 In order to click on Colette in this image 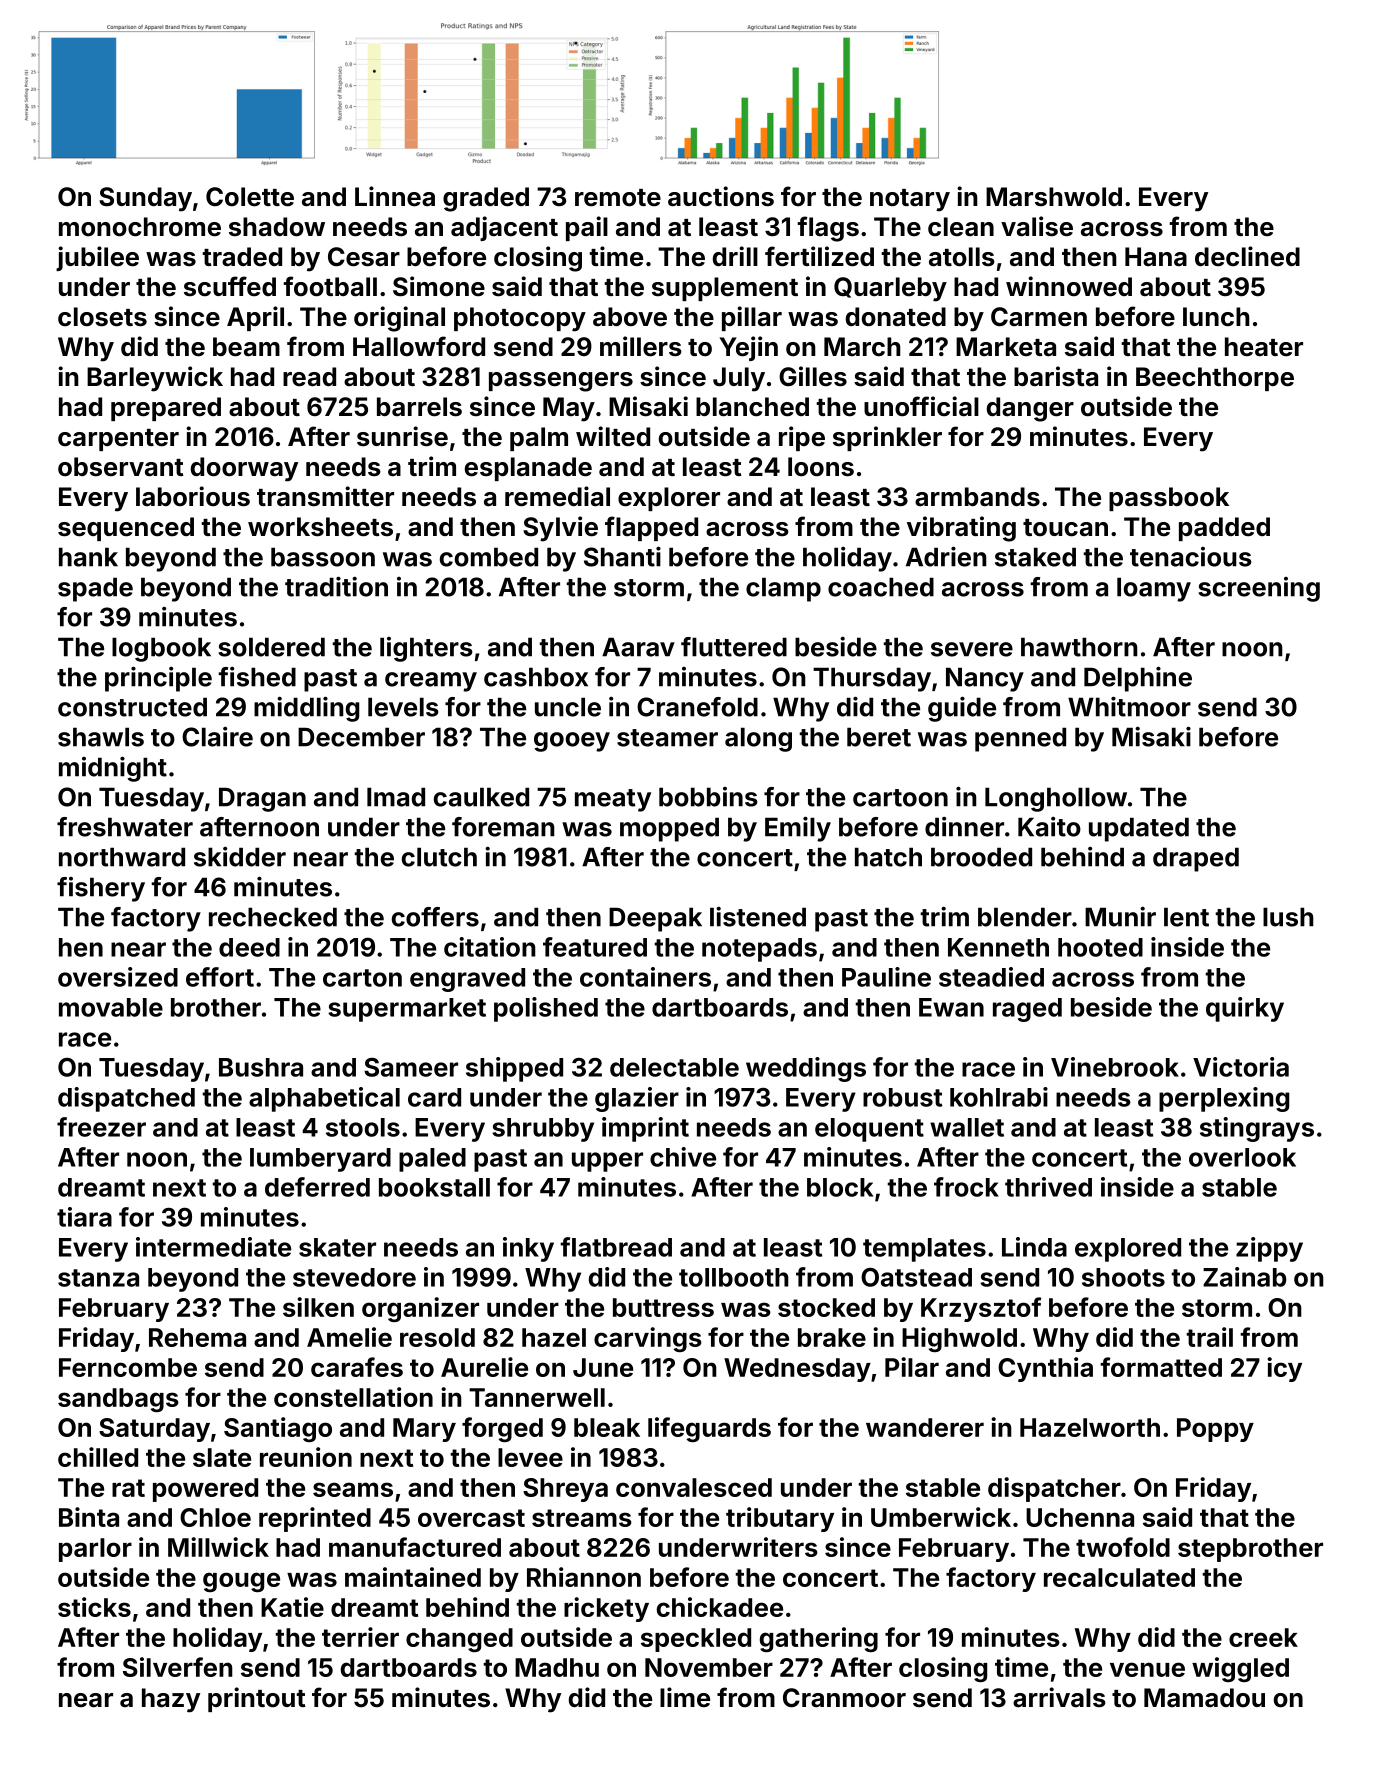, I will do `click(250, 197)`.
